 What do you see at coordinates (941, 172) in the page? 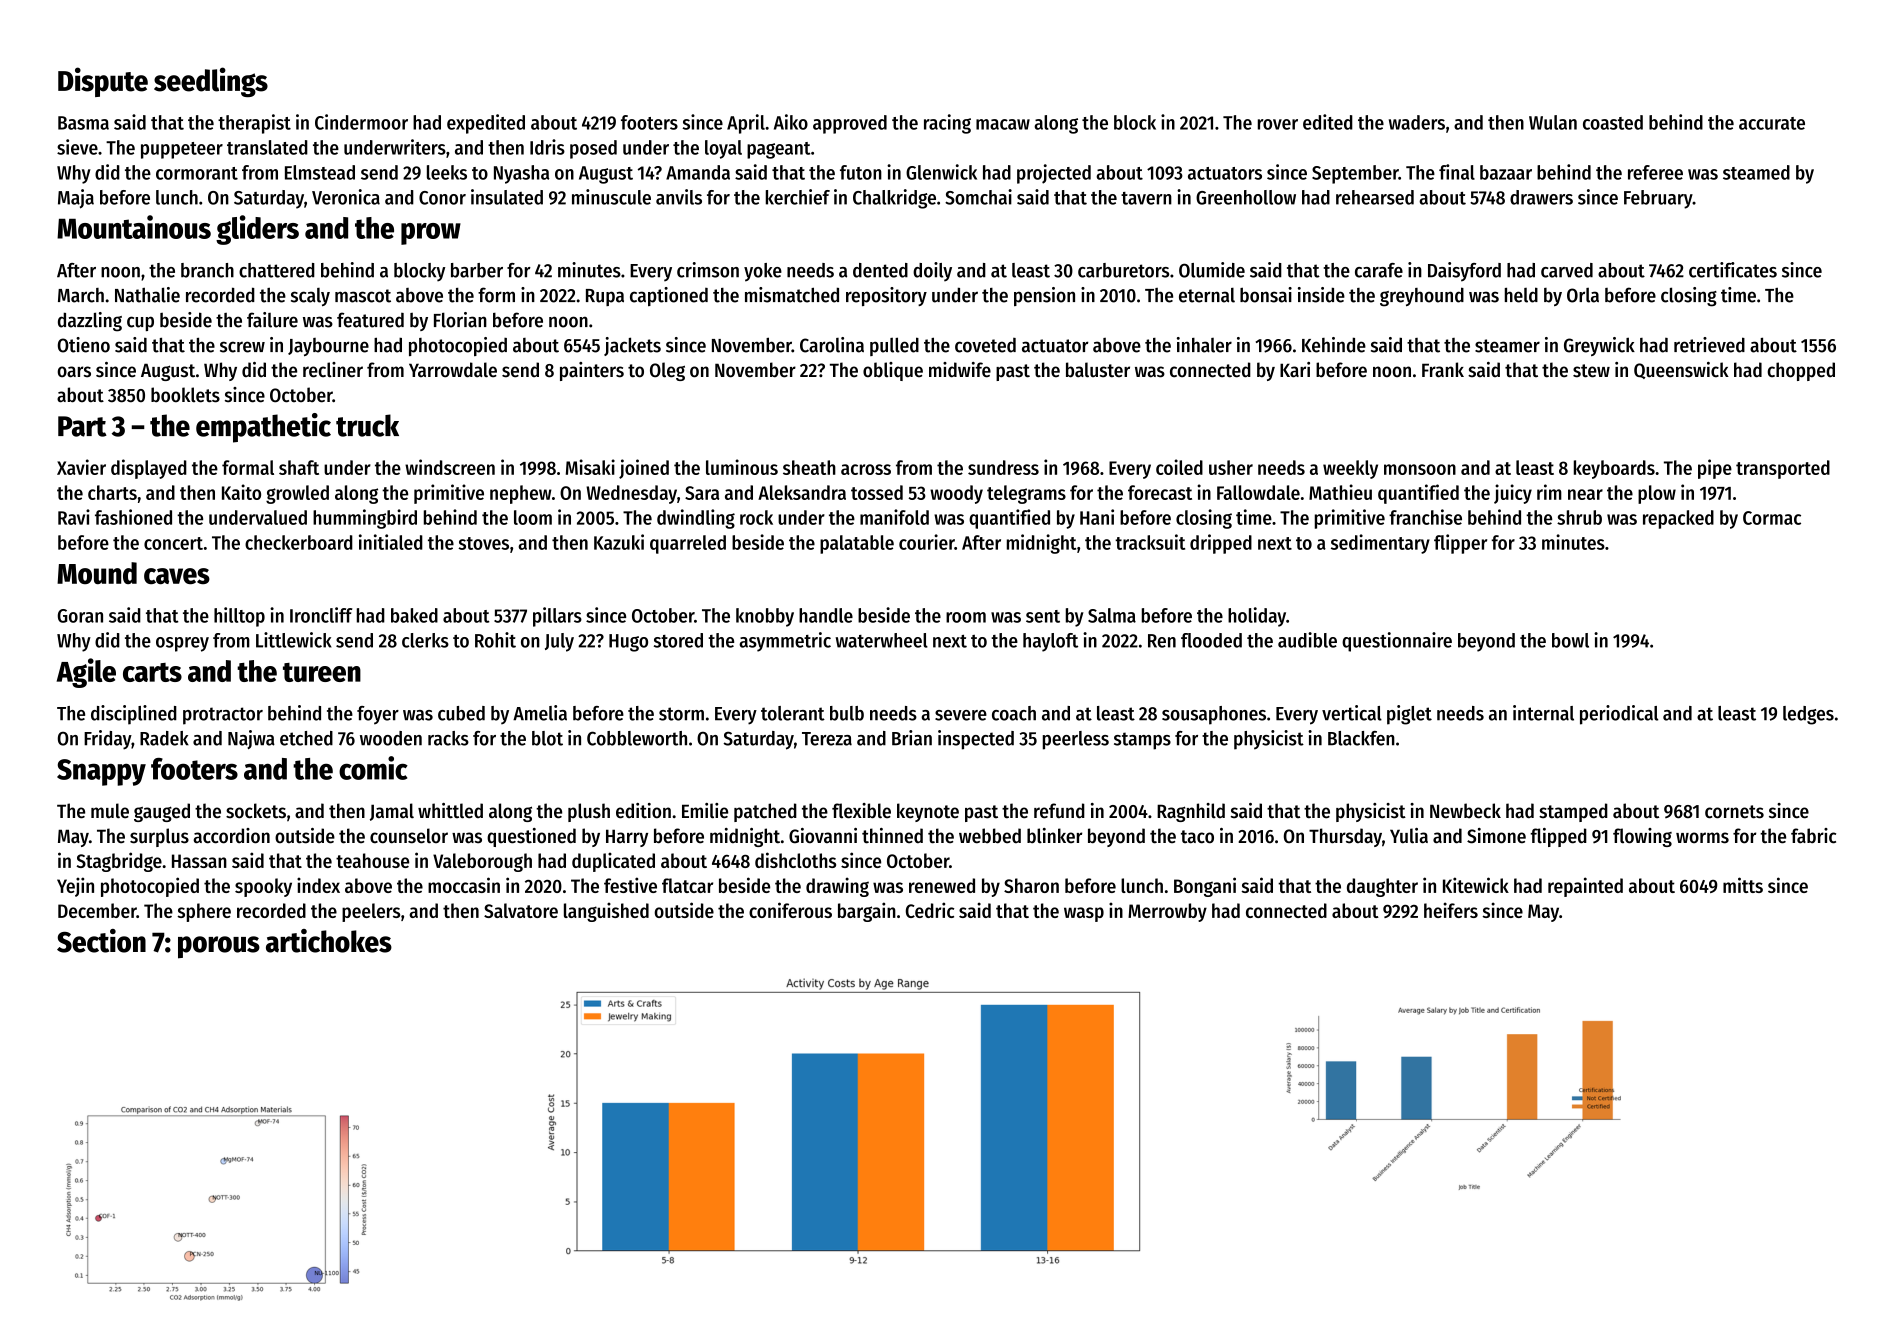
I see `Glenwick` at bounding box center [941, 172].
